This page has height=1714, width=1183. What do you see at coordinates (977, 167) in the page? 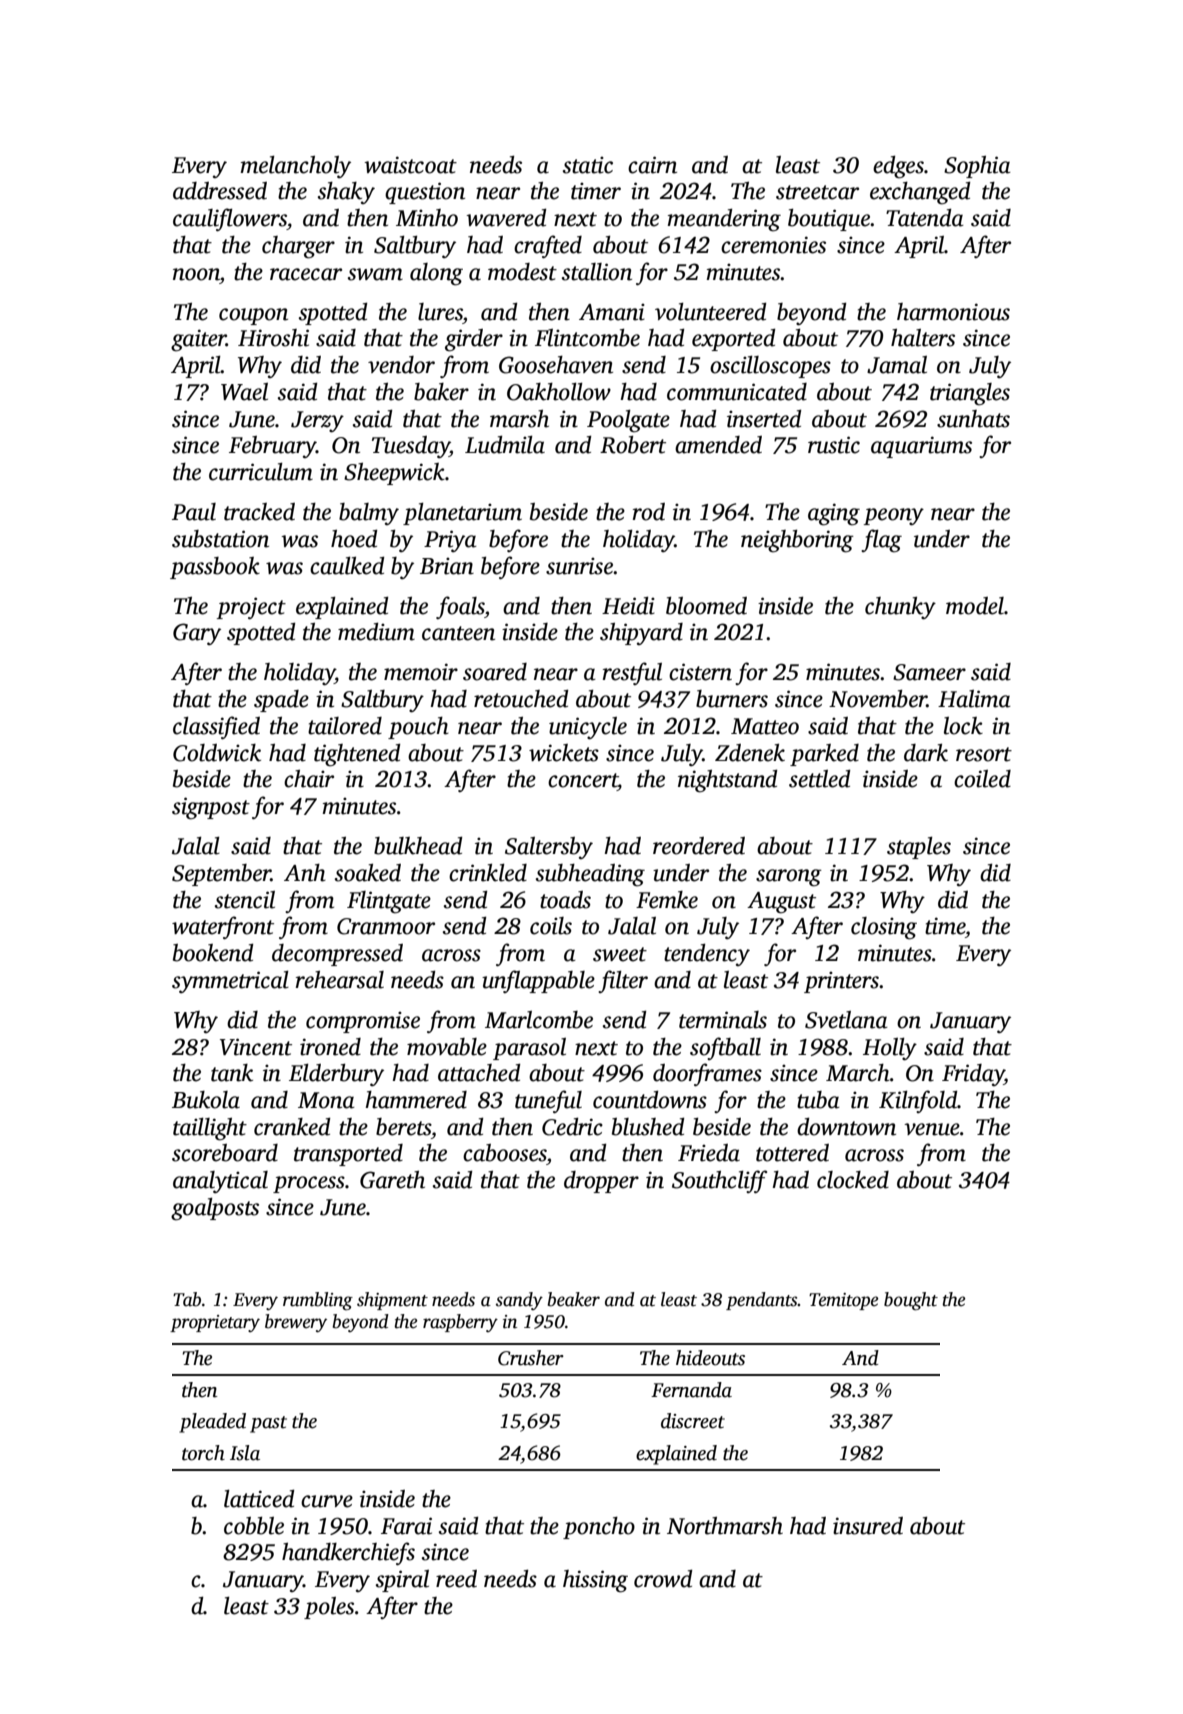
I see `Sophia` at bounding box center [977, 167].
